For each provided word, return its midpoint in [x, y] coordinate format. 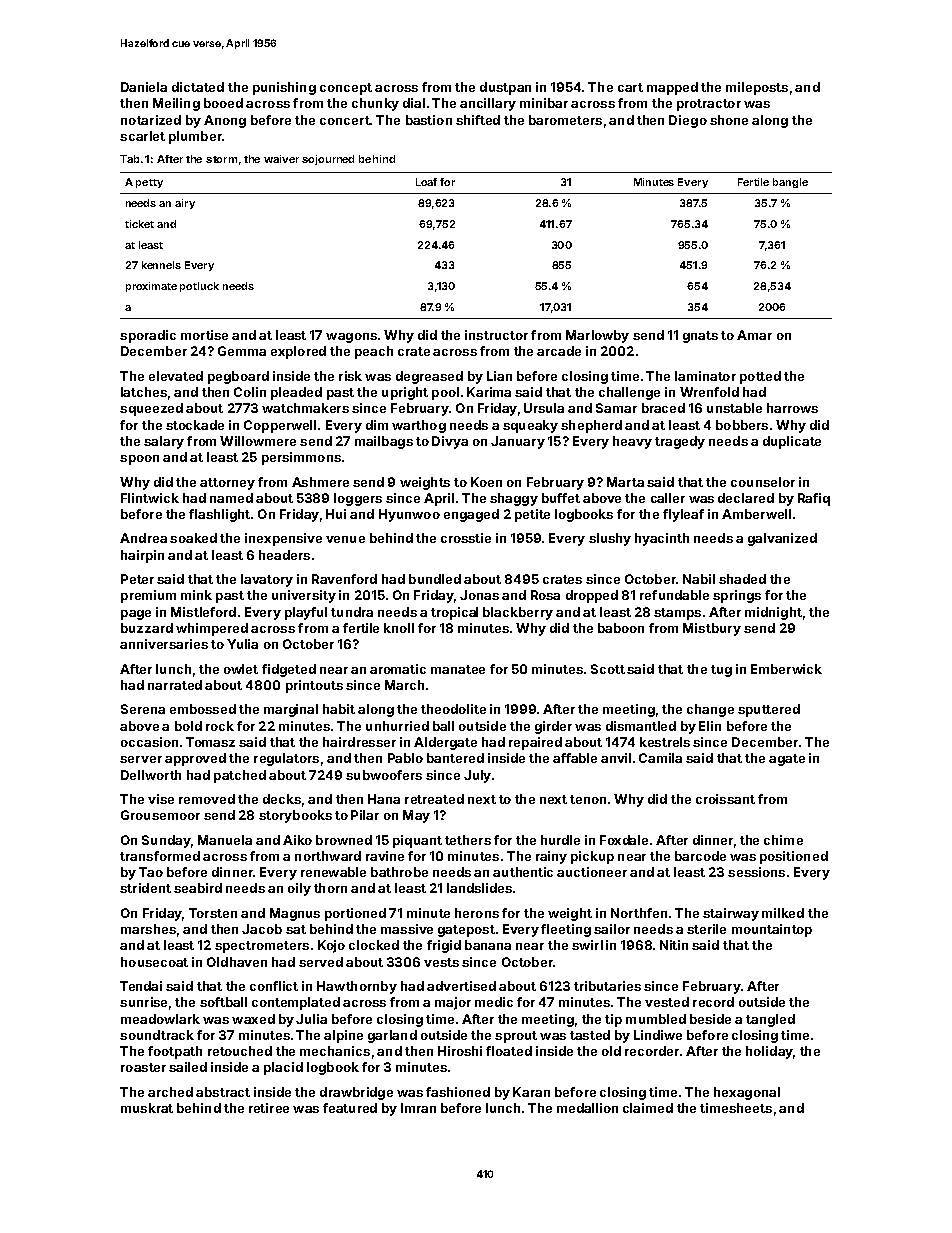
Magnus [295, 914]
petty [149, 183]
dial [414, 103]
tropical [454, 613]
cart [630, 87]
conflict [274, 986]
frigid [444, 946]
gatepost [466, 931]
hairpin [142, 556]
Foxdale [624, 840]
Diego [688, 121]
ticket [139, 224]
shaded [742, 579]
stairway [731, 914]
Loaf [426, 182]
